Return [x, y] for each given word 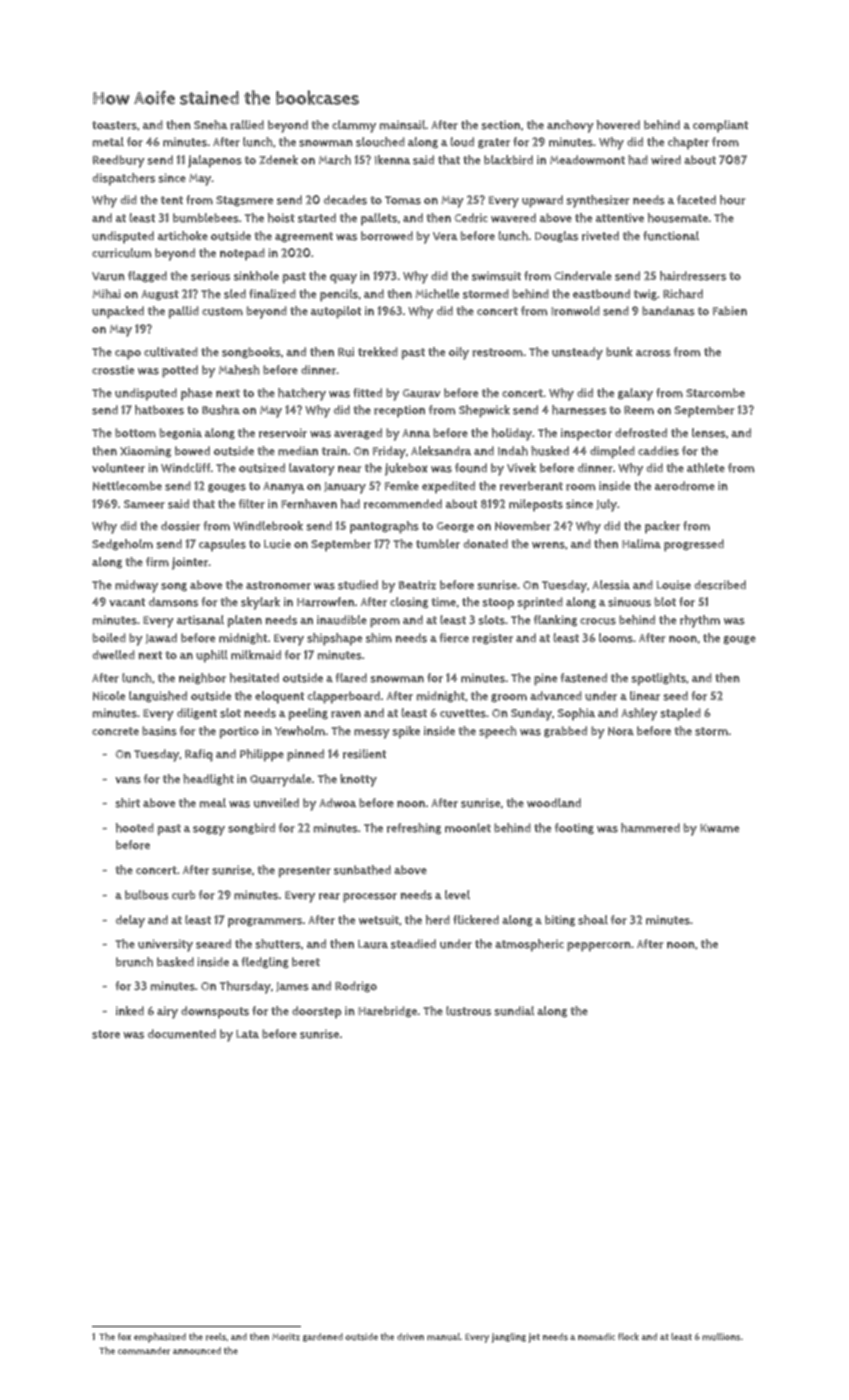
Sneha [211, 125]
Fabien [730, 311]
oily [459, 353]
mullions [721, 1337]
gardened [323, 1337]
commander [144, 1351]
